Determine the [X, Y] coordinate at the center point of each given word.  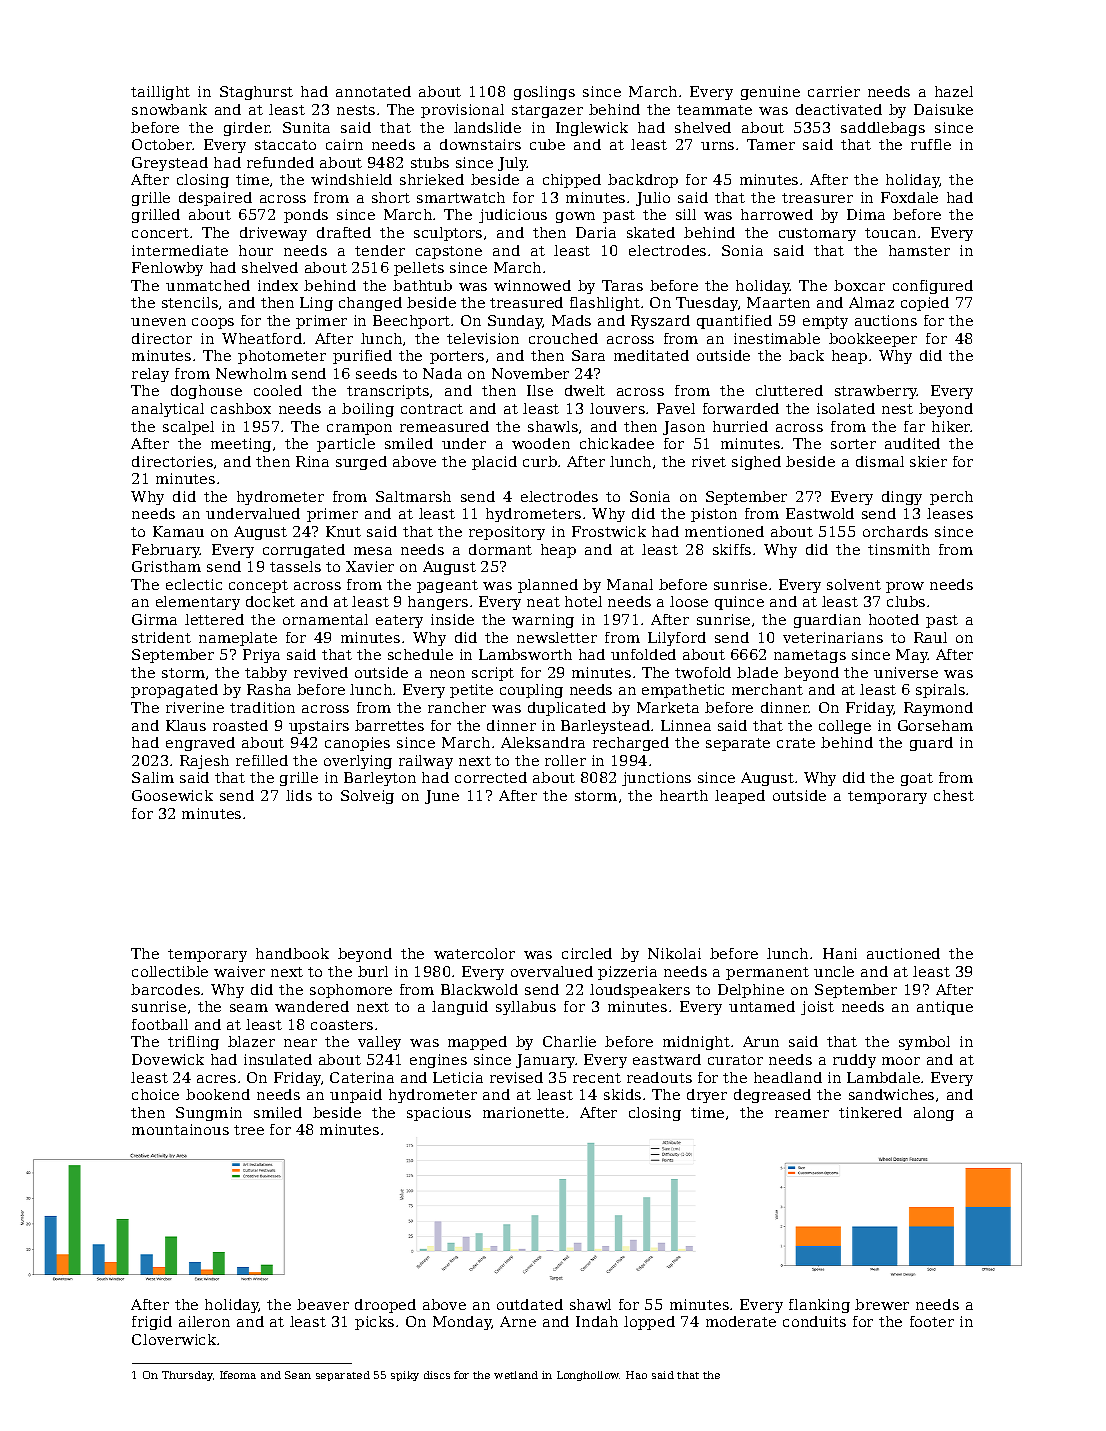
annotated [373, 91]
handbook [292, 953]
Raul [930, 637]
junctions [656, 779]
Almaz [871, 302]
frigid [152, 1323]
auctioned [903, 953]
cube [547, 144]
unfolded [643, 654]
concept [258, 586]
